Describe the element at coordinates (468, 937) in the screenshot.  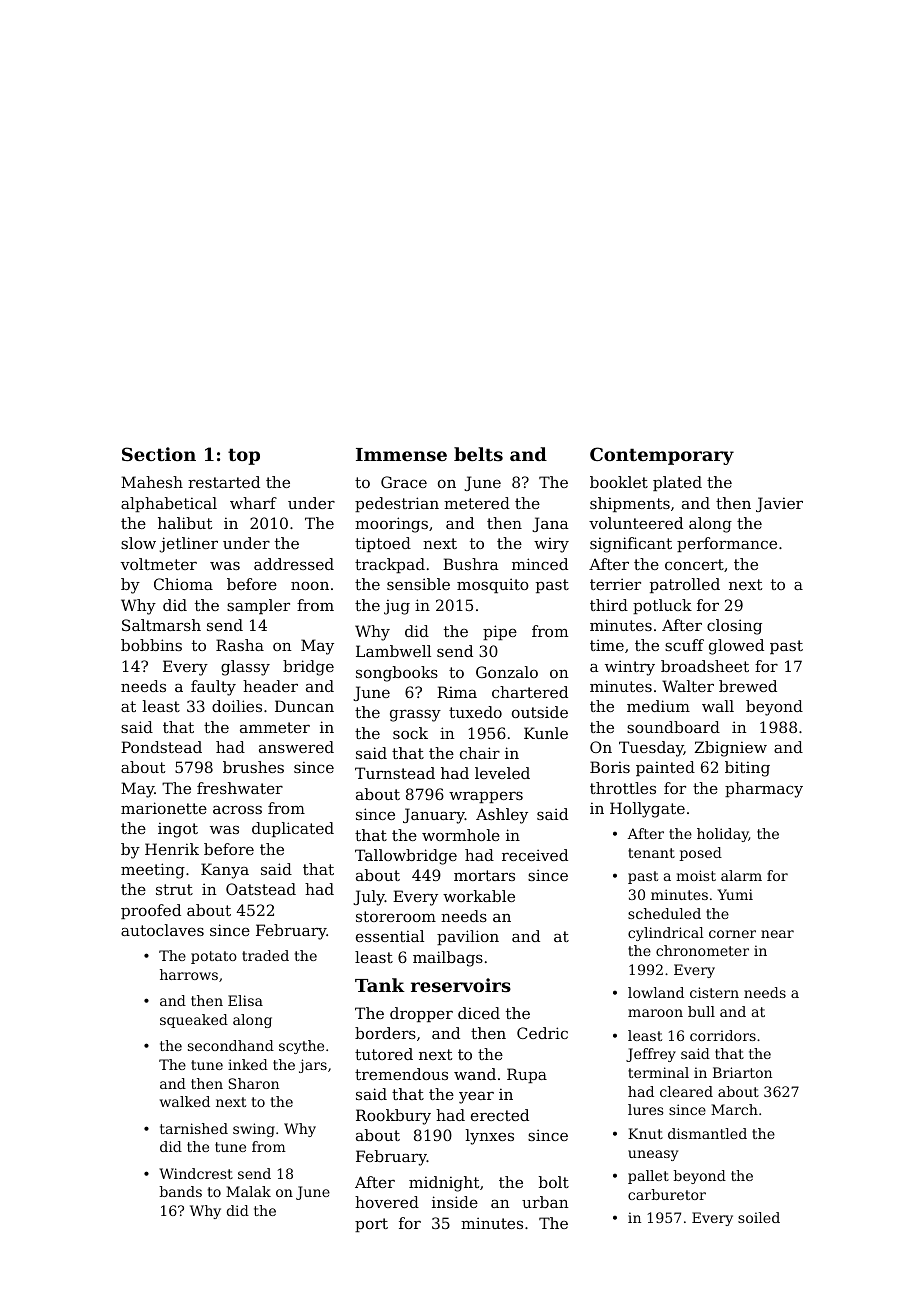
I see `pavilion` at that location.
